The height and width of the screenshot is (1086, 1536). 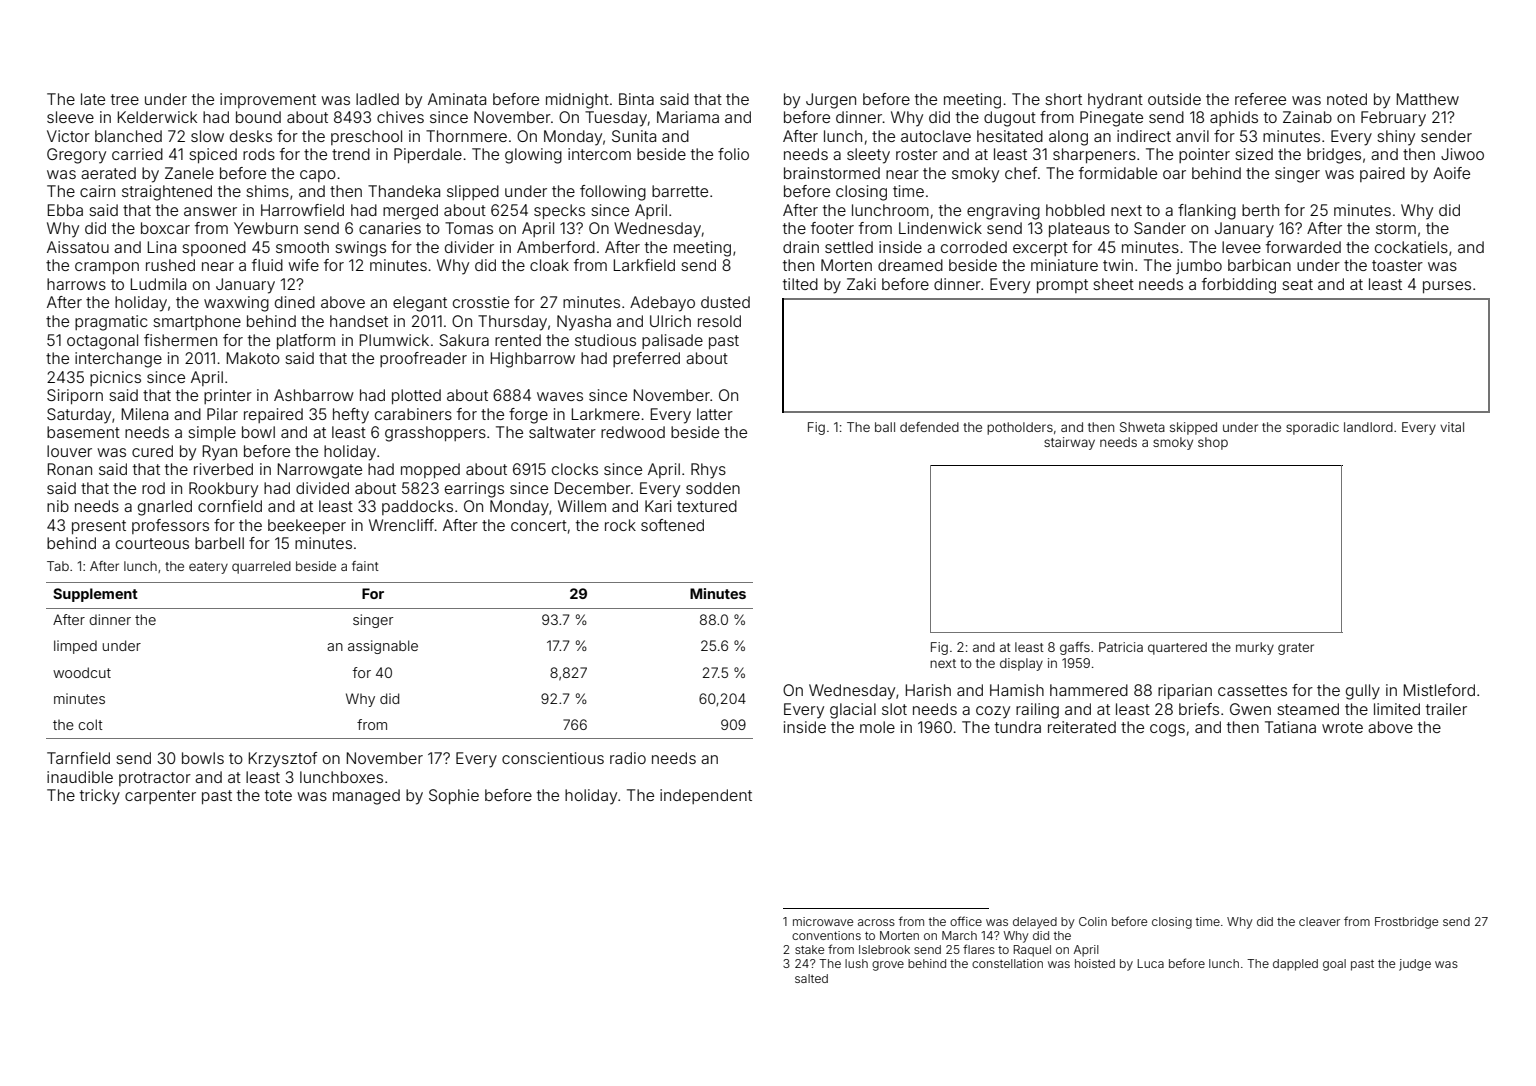 What do you see at coordinates (582, 506) in the screenshot?
I see `Willem` at bounding box center [582, 506].
